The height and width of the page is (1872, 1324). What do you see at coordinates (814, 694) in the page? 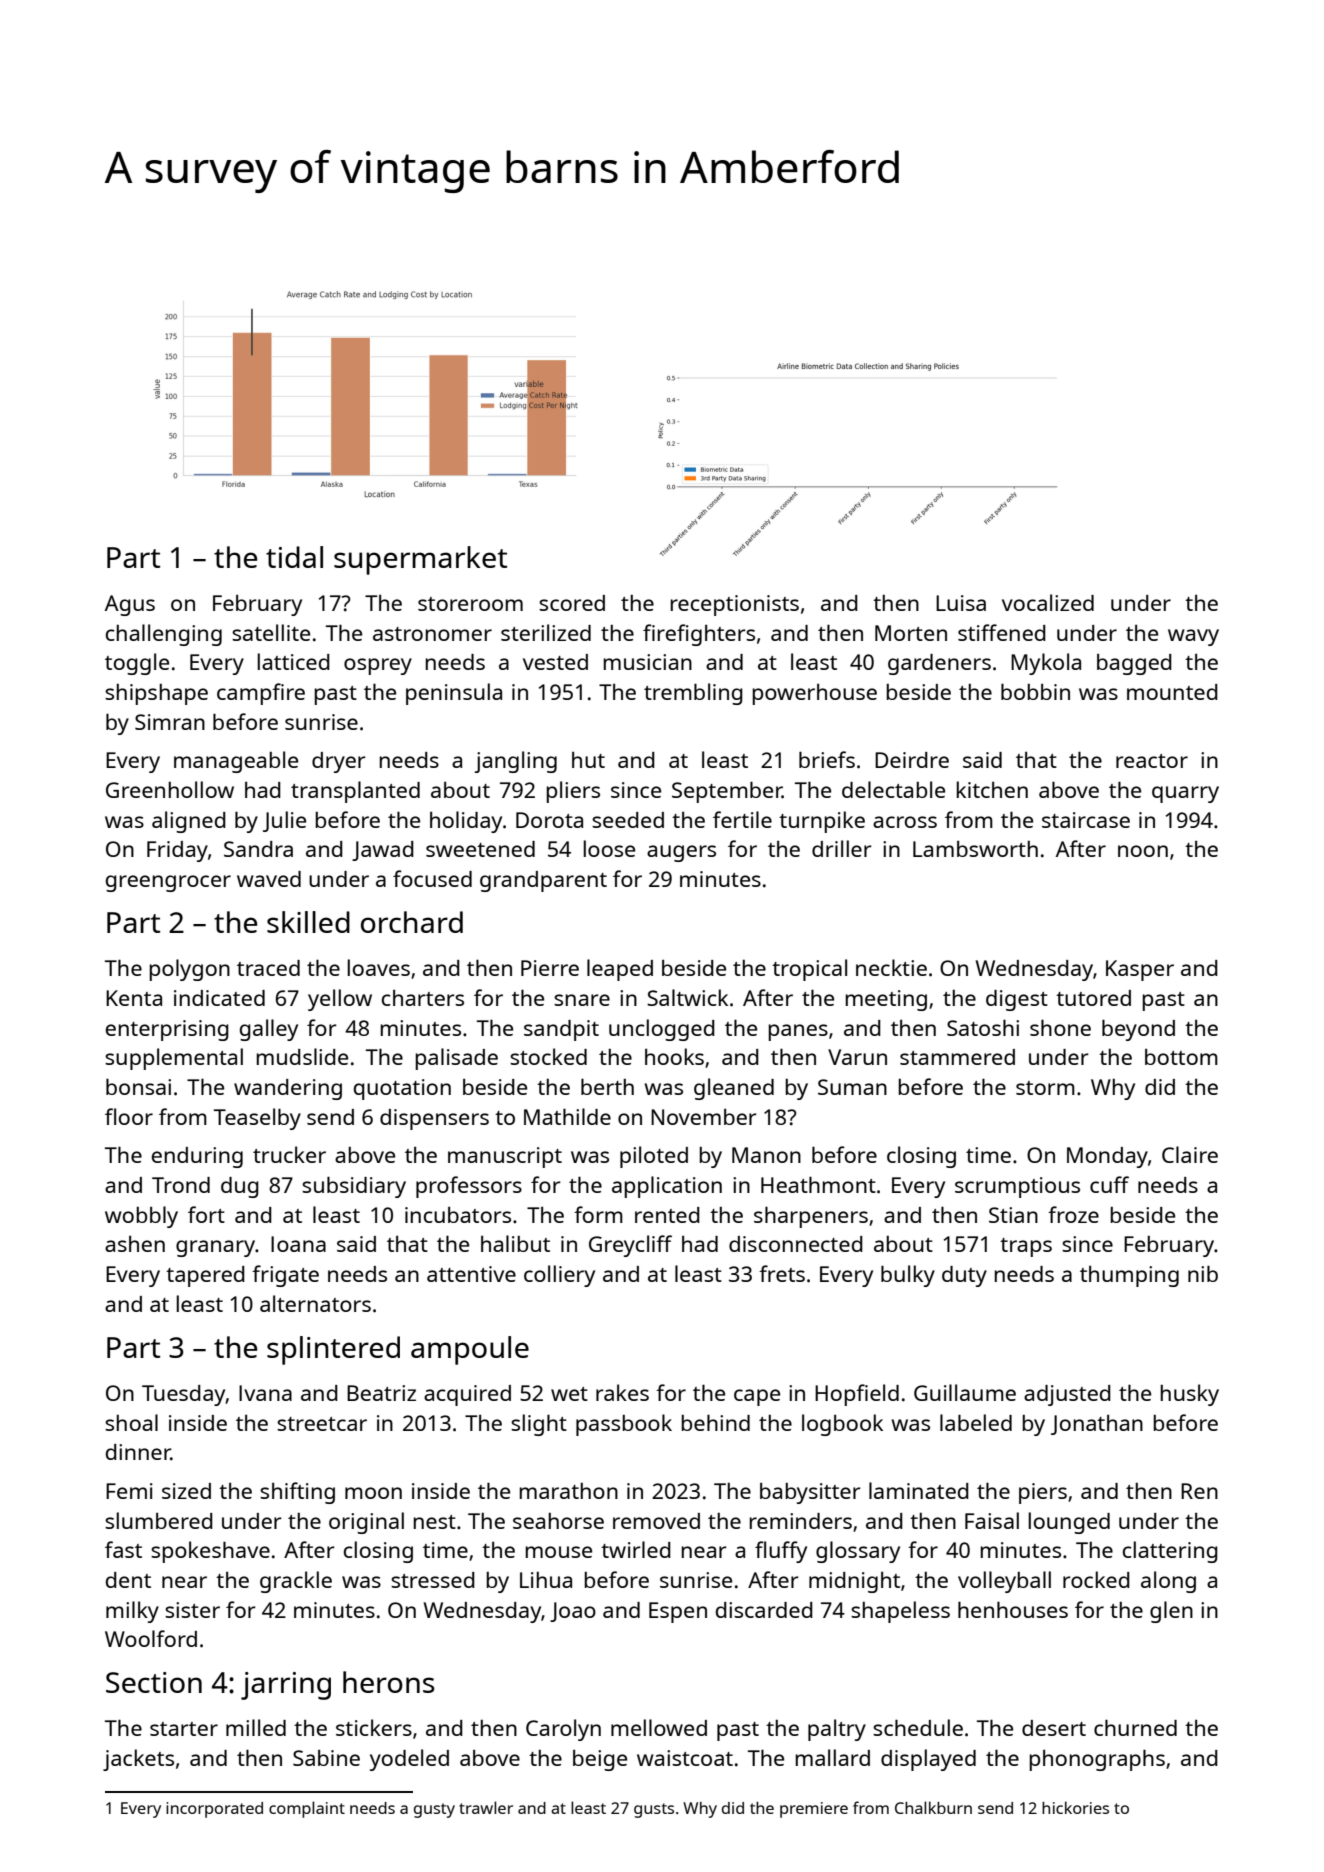
I see `powerhouse` at bounding box center [814, 694].
